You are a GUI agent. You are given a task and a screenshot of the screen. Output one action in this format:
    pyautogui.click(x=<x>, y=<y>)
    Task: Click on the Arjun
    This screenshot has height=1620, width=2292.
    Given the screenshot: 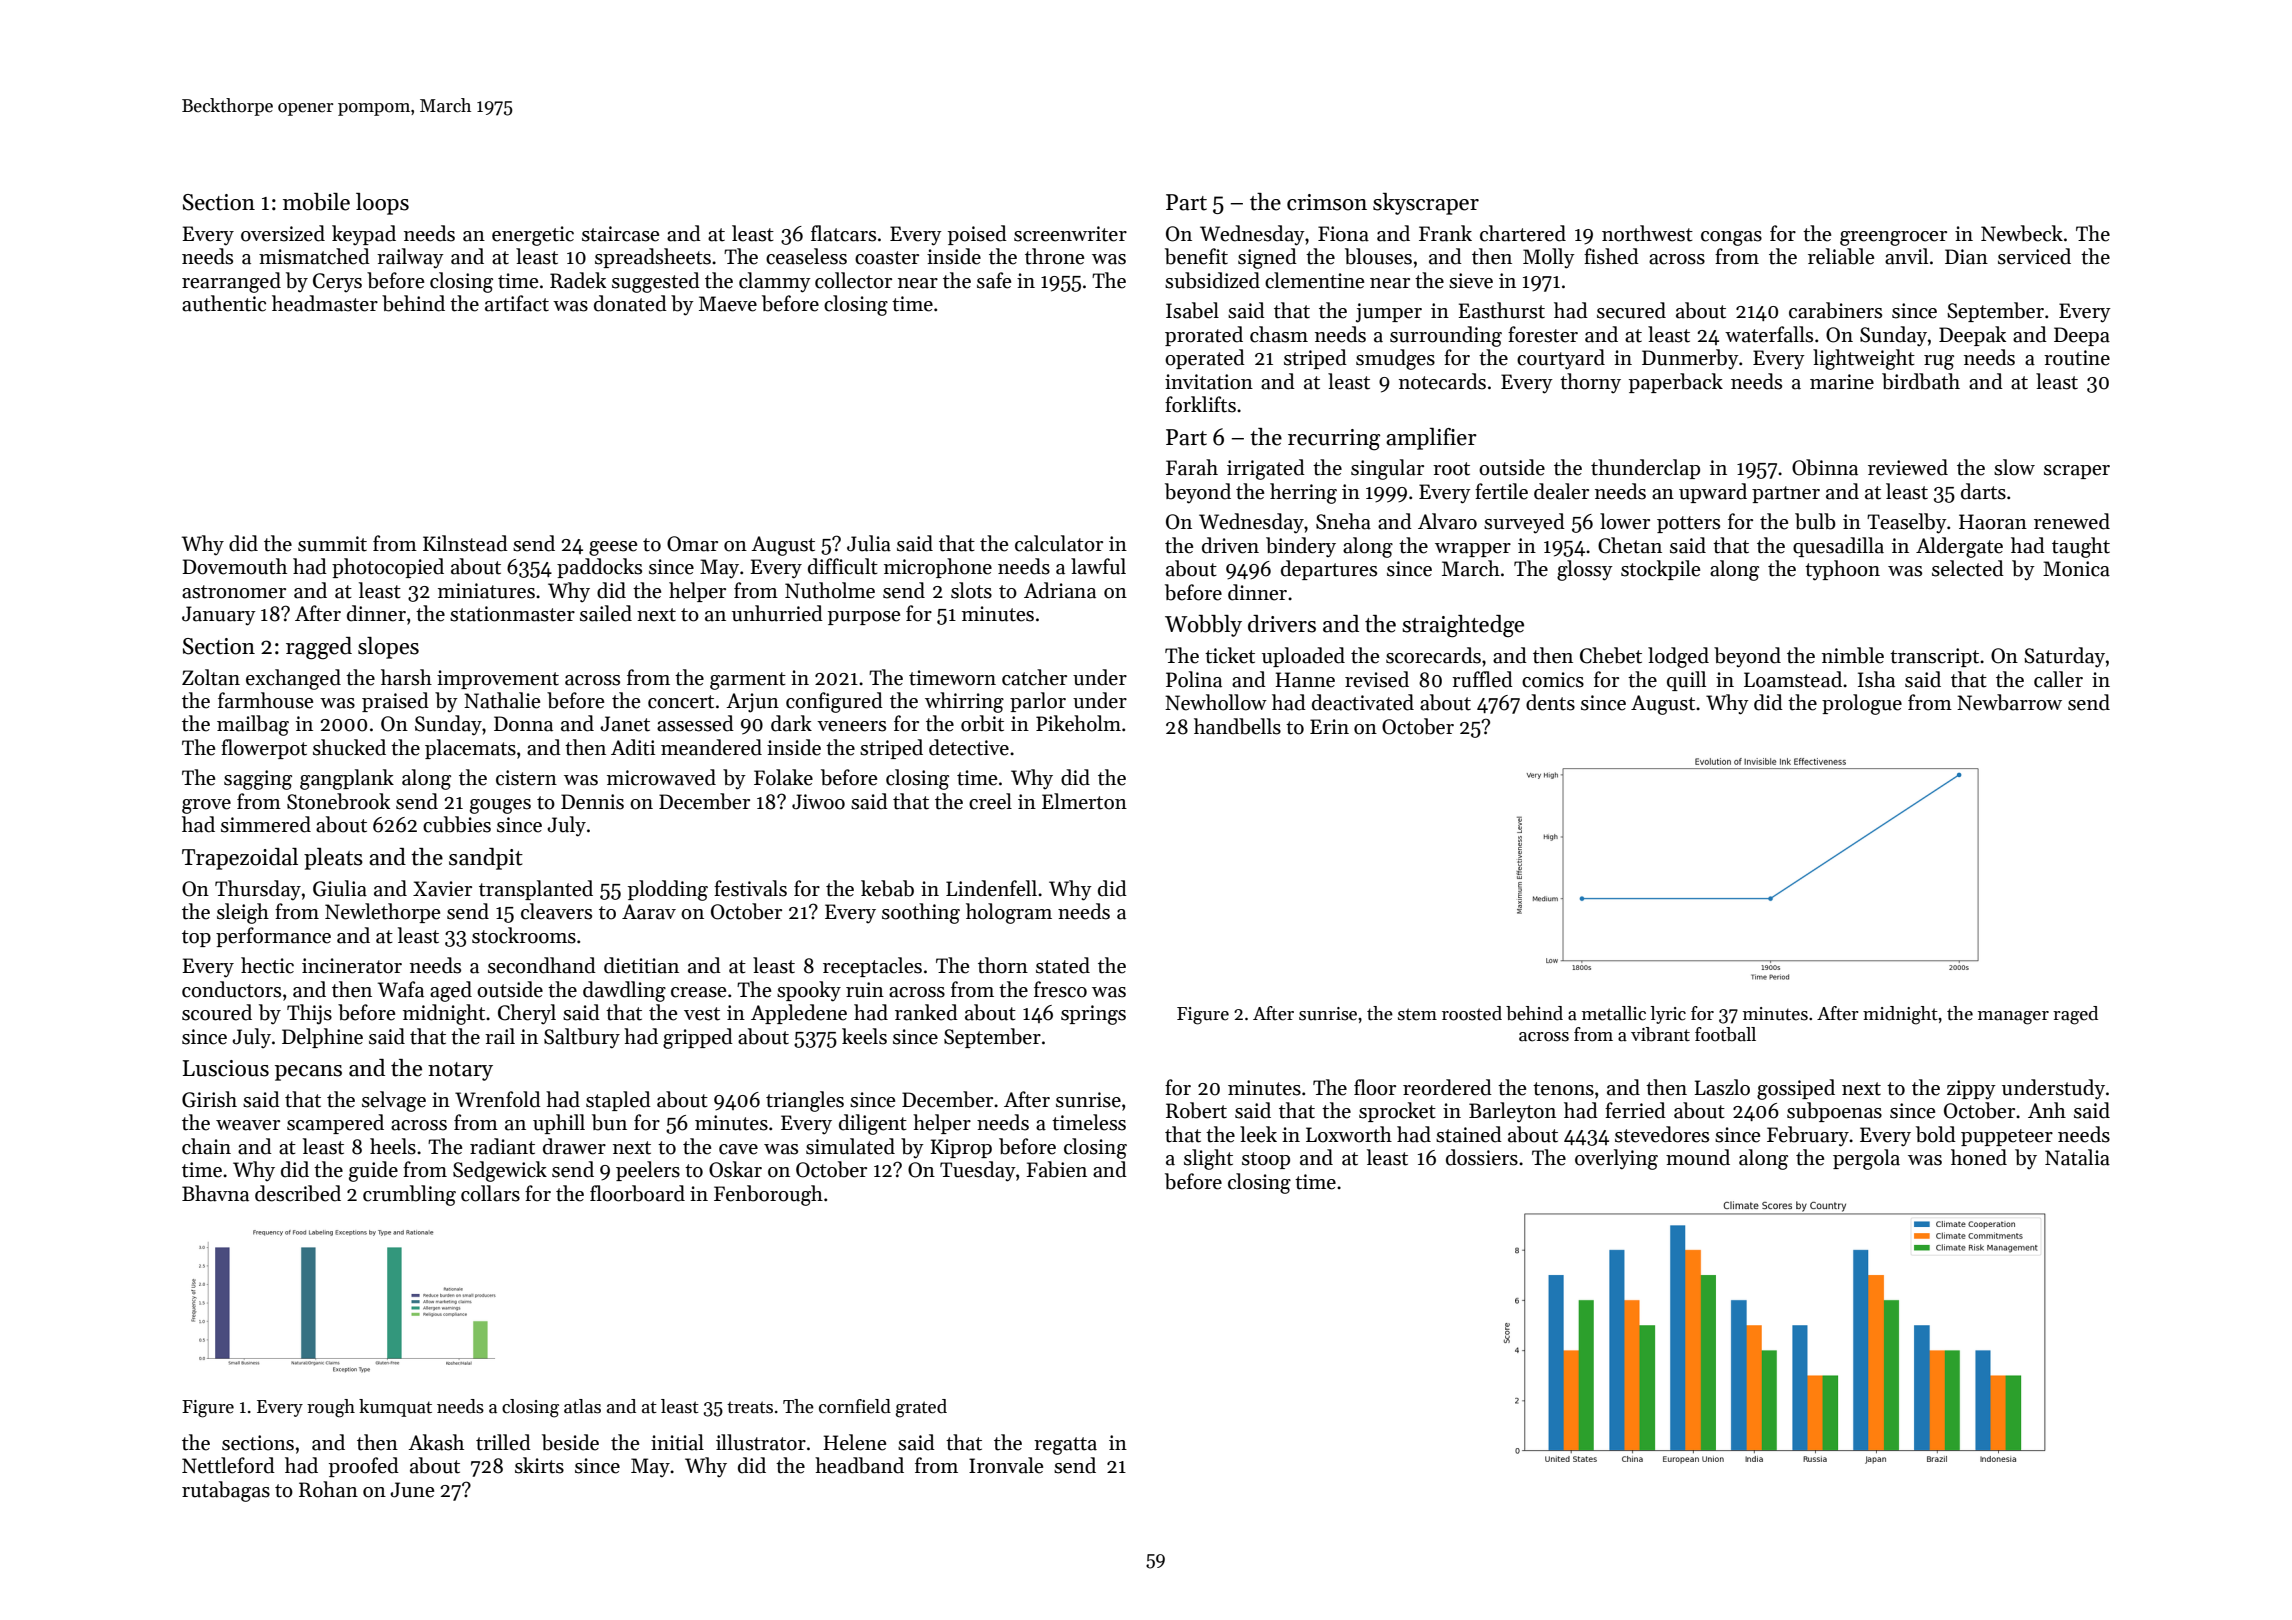 What is the action you would take?
    pyautogui.click(x=752, y=703)
